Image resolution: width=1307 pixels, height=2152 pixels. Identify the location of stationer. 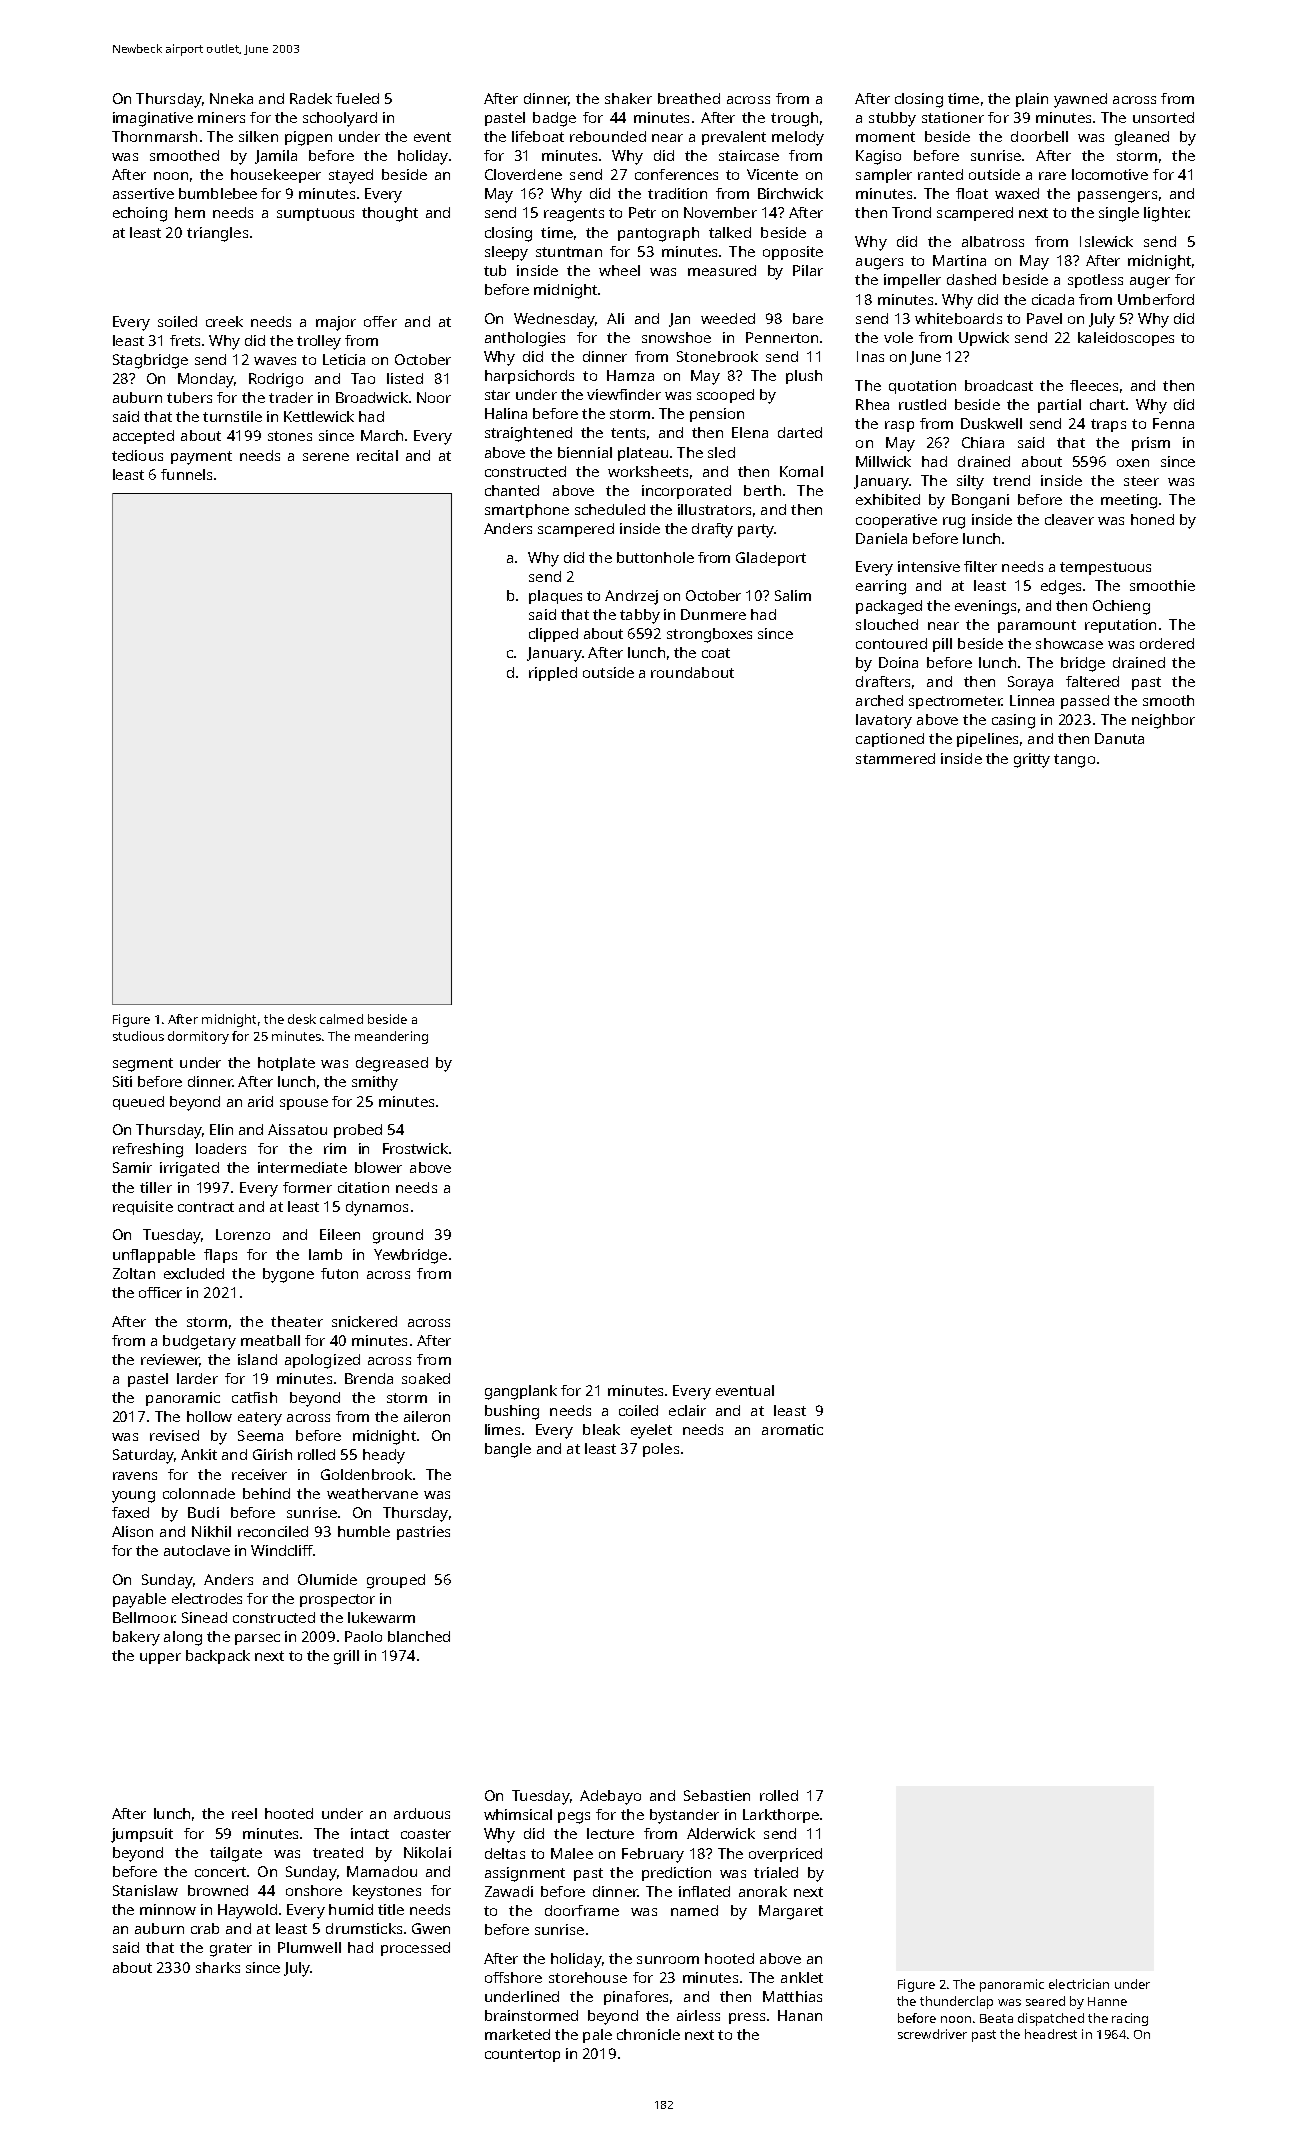
(953, 117).
